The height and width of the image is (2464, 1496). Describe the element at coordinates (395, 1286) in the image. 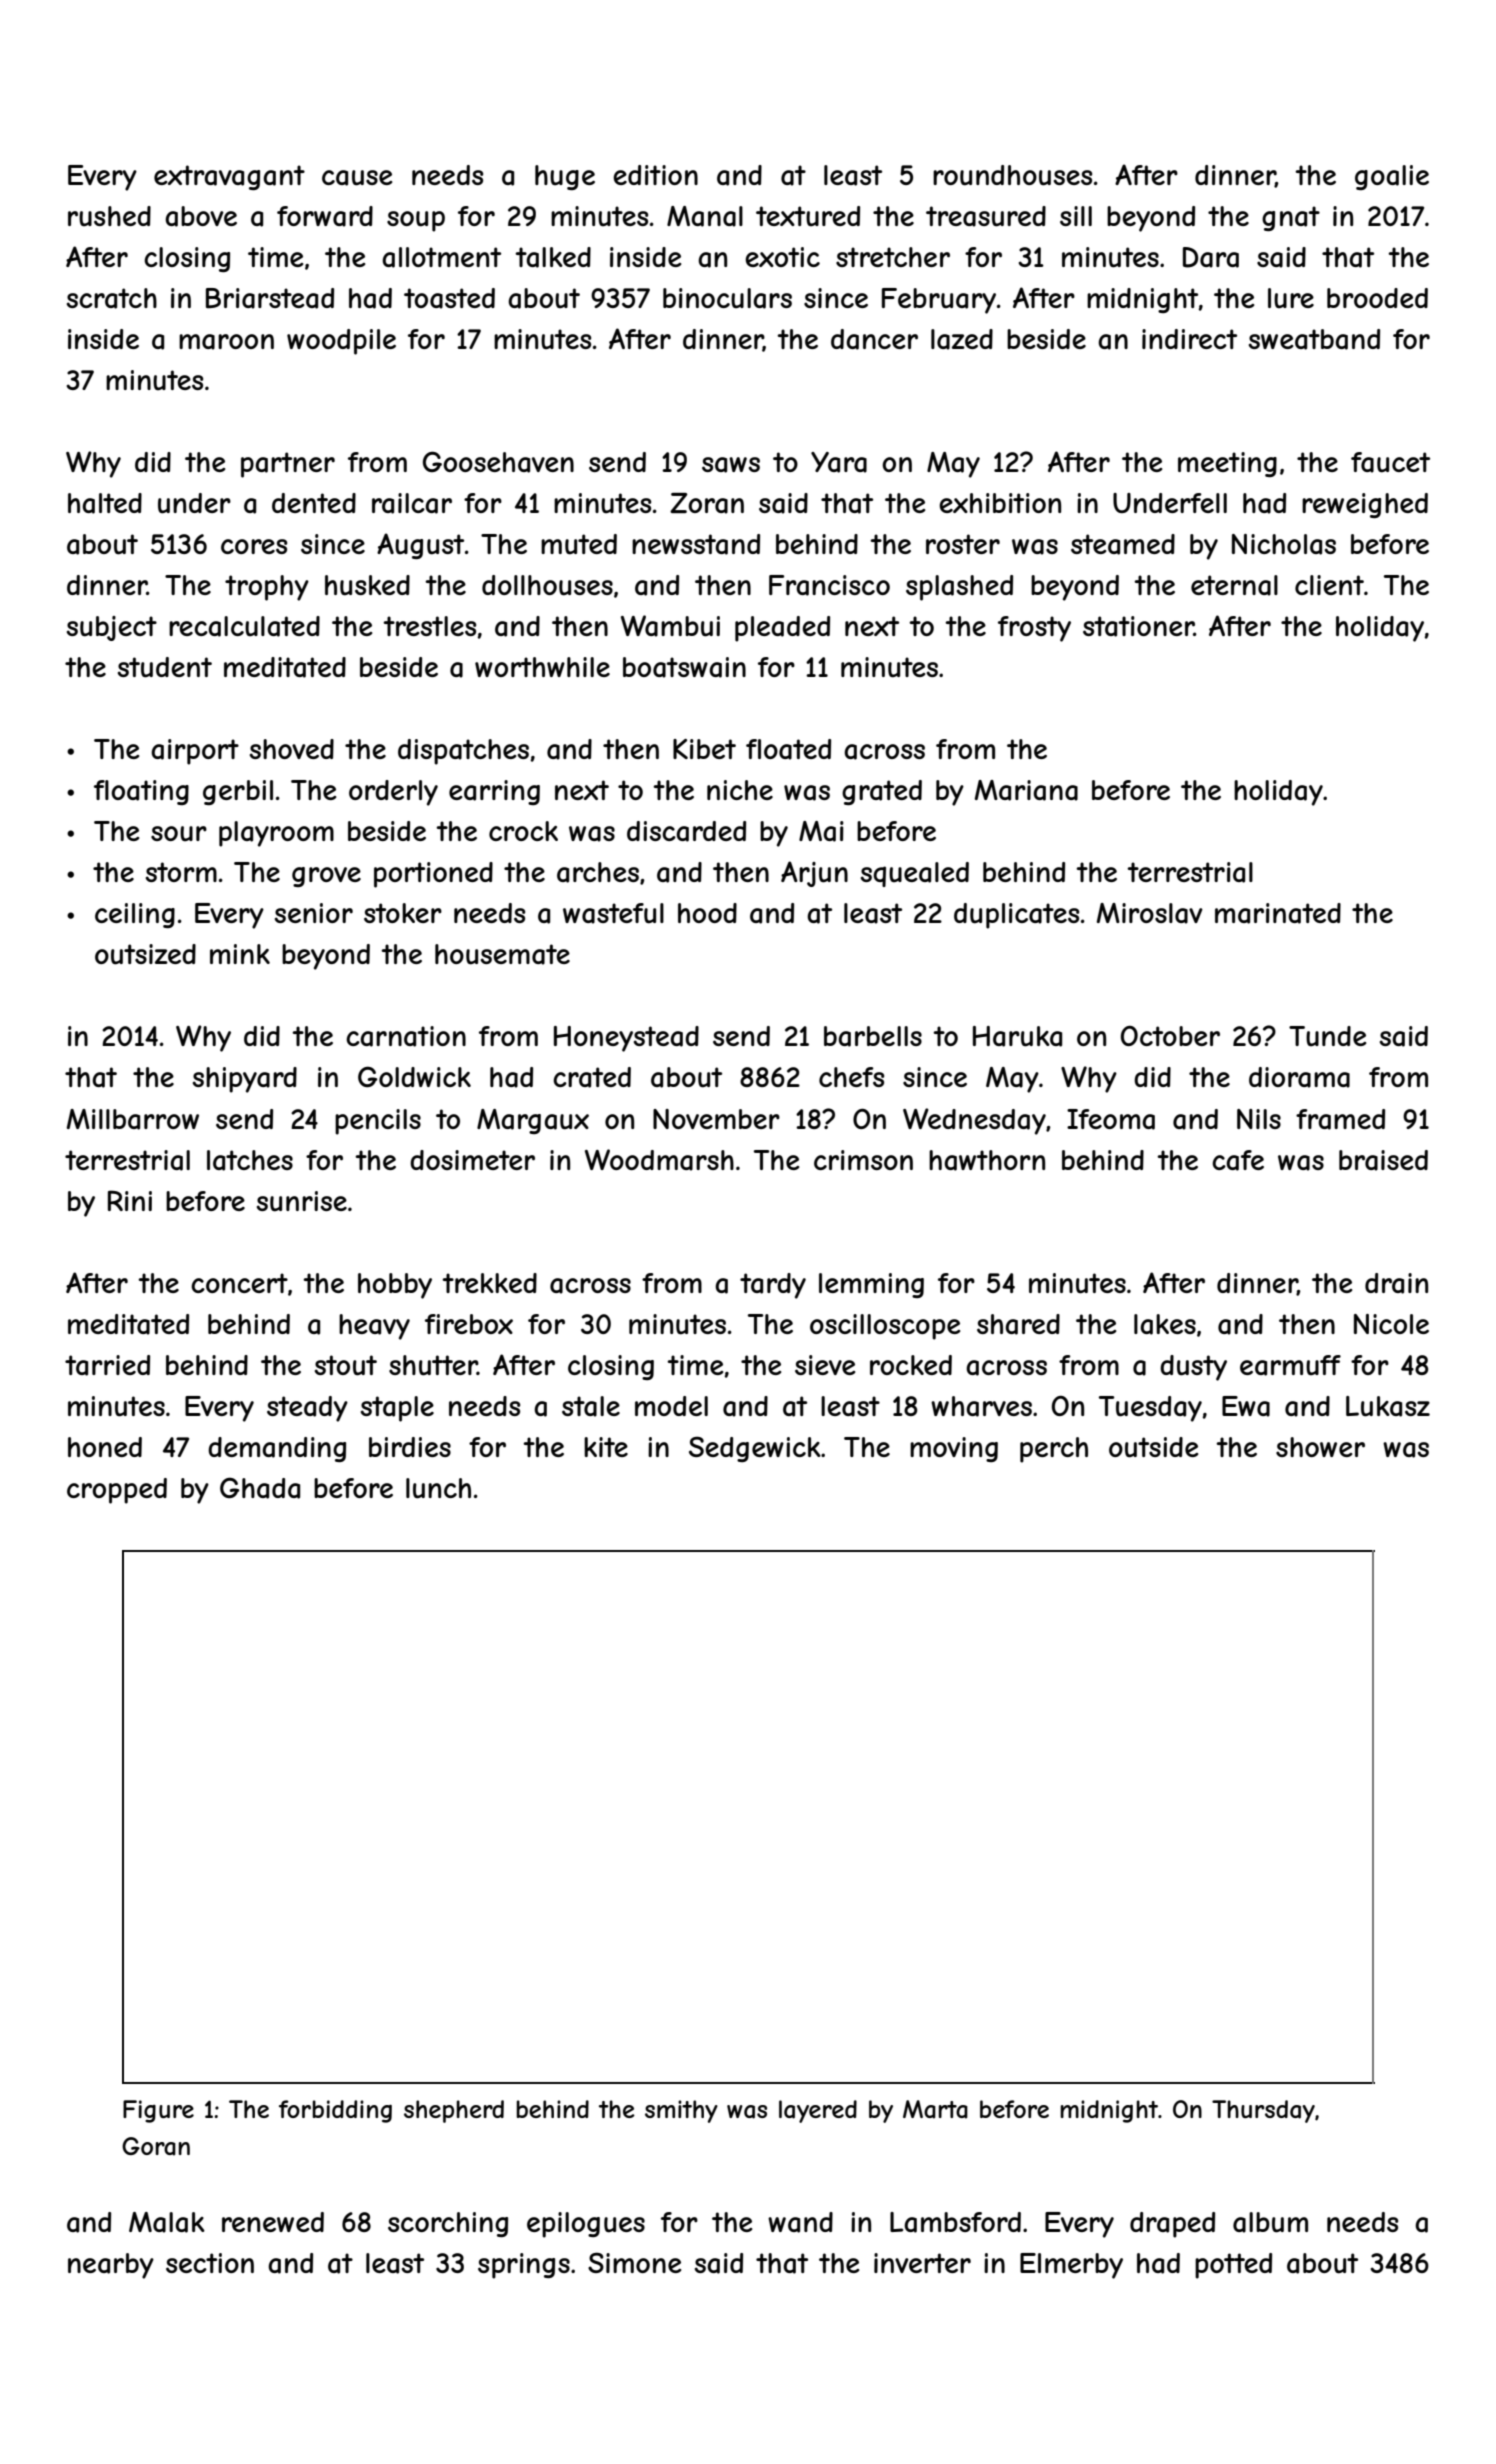

I see `hobby` at that location.
